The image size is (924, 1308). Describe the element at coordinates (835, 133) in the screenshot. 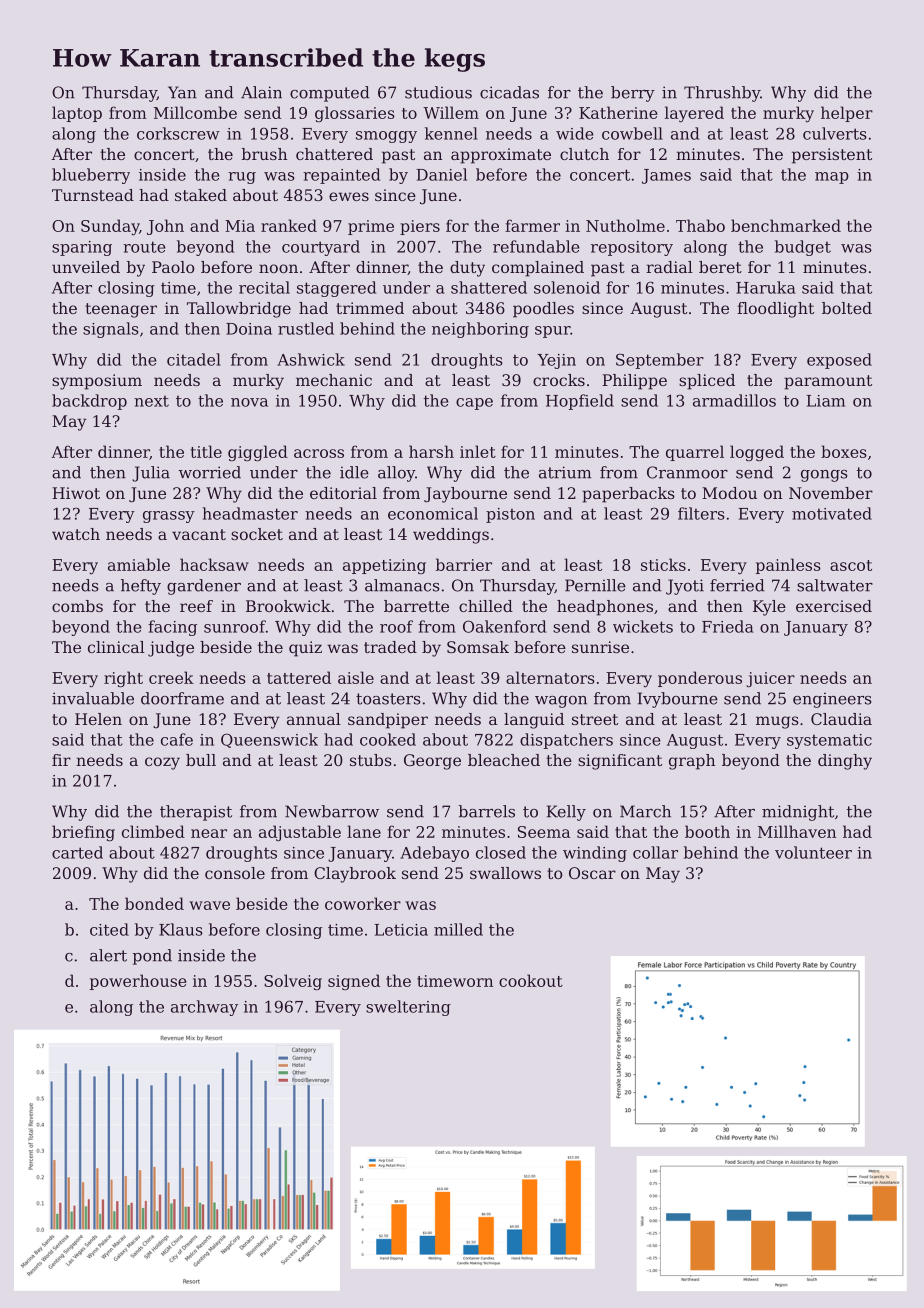

I see `culverts` at that location.
